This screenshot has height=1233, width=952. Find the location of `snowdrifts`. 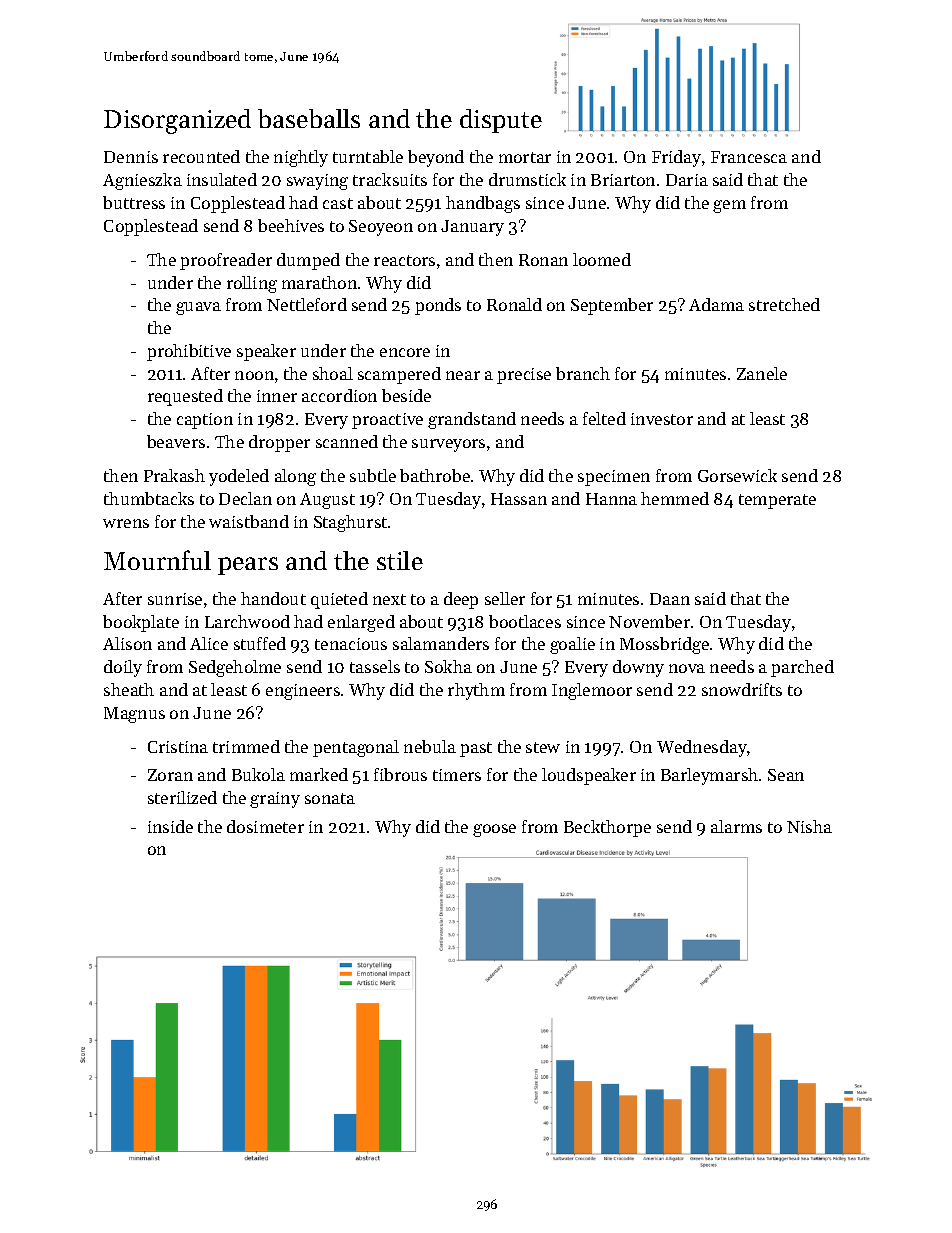

snowdrifts is located at coordinates (742, 689).
